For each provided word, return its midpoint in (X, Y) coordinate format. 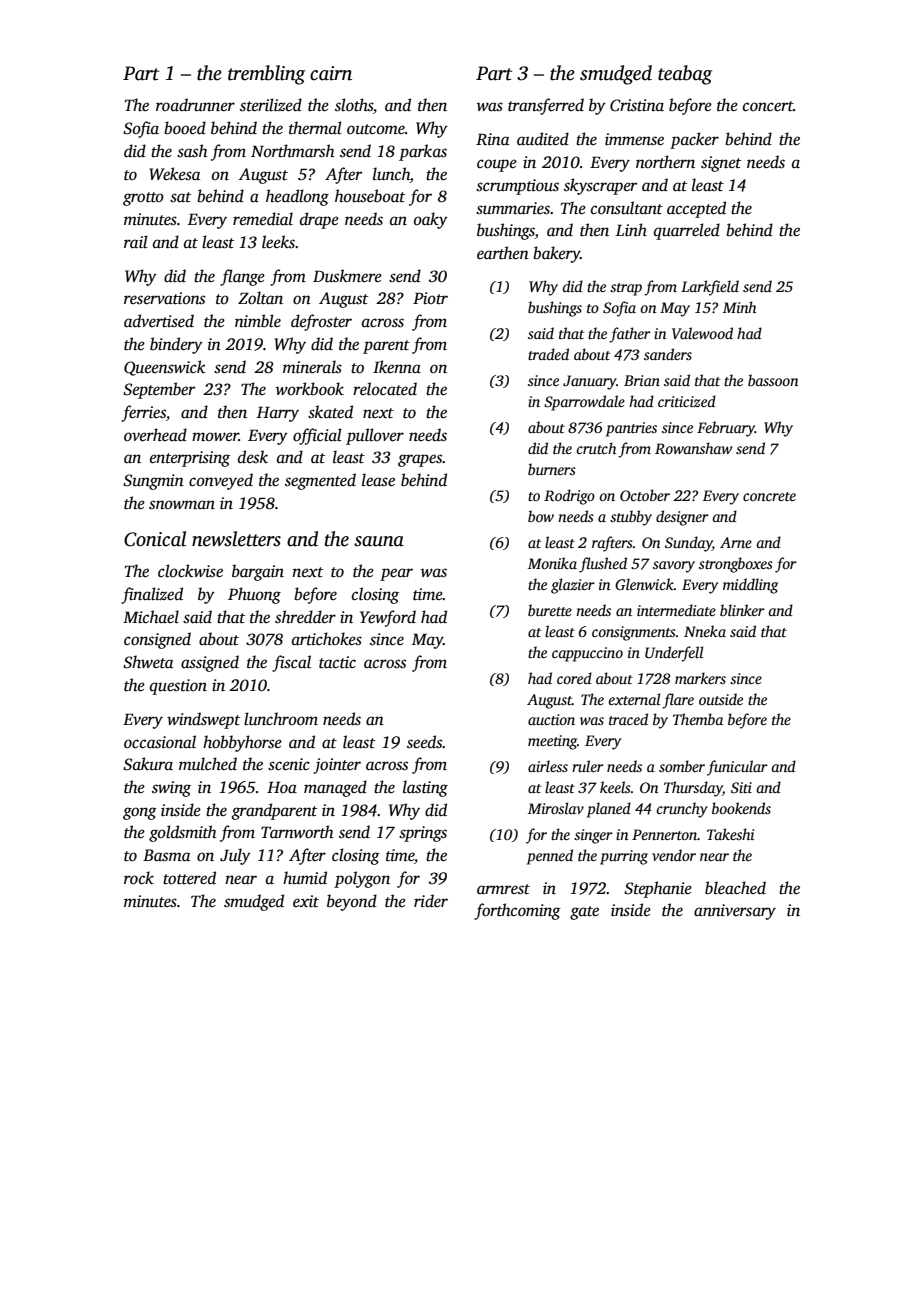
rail (136, 241)
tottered (189, 878)
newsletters (236, 539)
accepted (696, 209)
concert (768, 106)
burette (550, 610)
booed (185, 128)
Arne (736, 542)
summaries (513, 208)
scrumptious (517, 187)
